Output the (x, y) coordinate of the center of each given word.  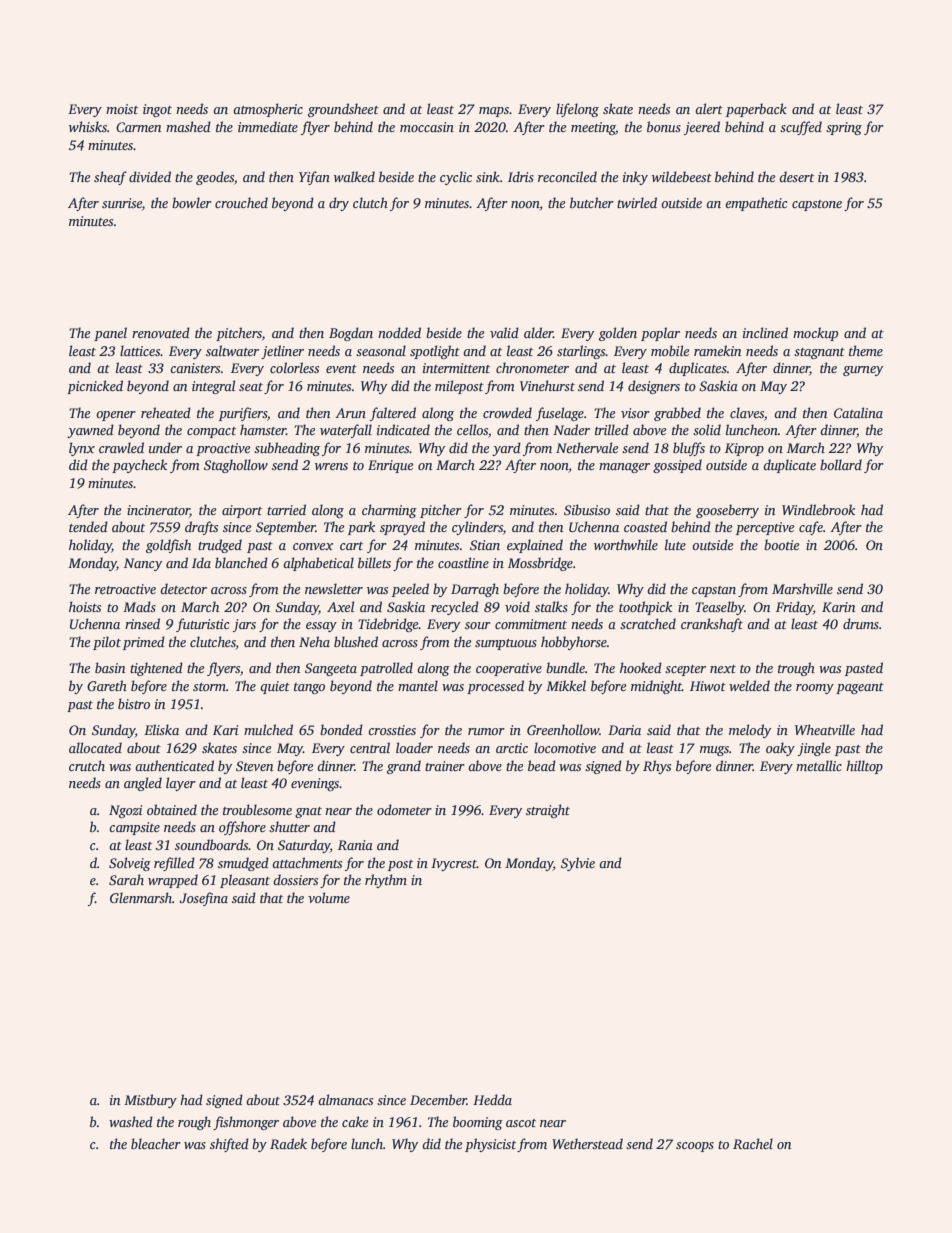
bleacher (156, 1143)
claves (747, 412)
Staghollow (236, 466)
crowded (507, 412)
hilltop (864, 767)
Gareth (107, 685)
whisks (88, 126)
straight (548, 811)
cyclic (456, 178)
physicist (490, 1145)
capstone (817, 205)
